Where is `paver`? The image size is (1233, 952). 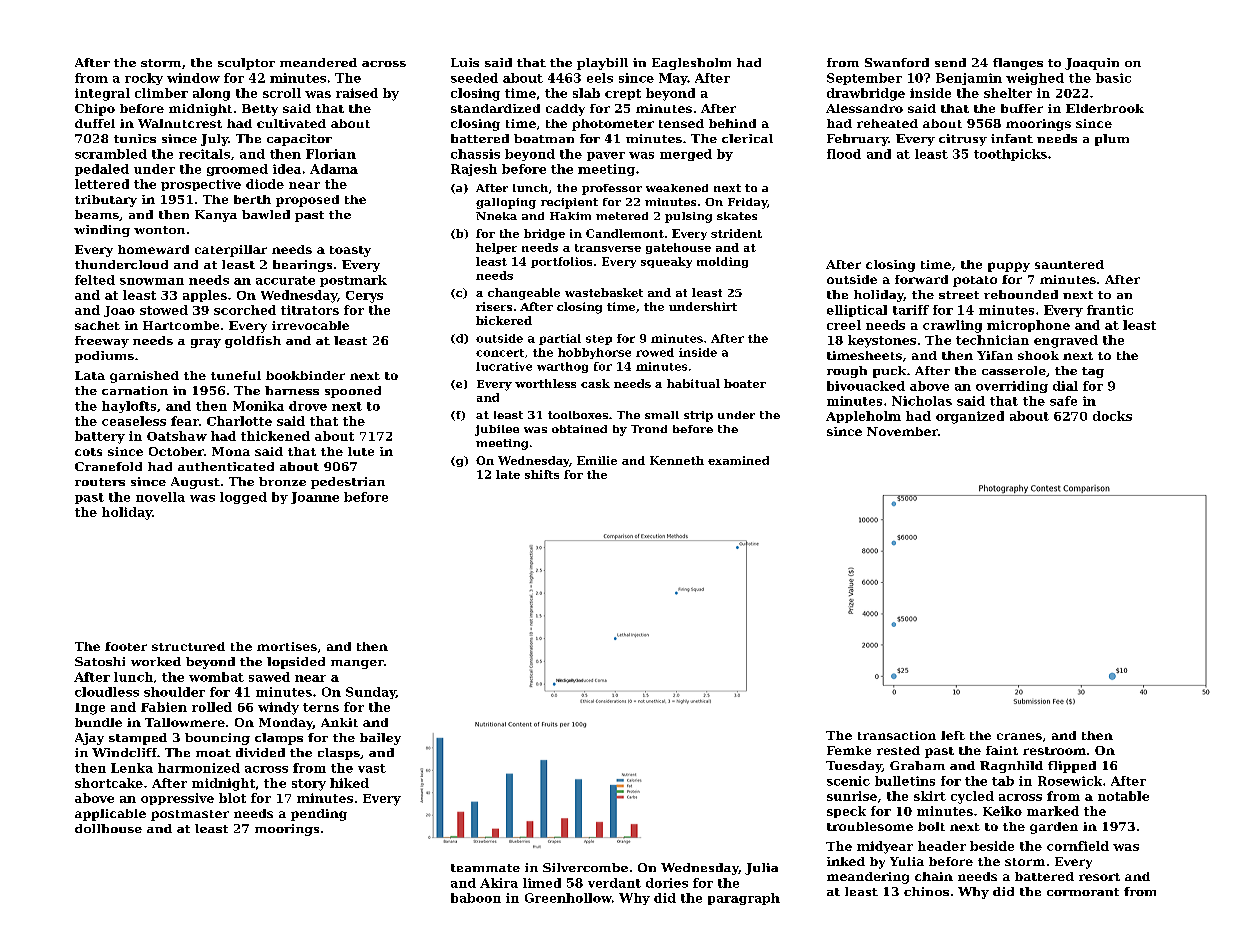
paver is located at coordinates (606, 156).
